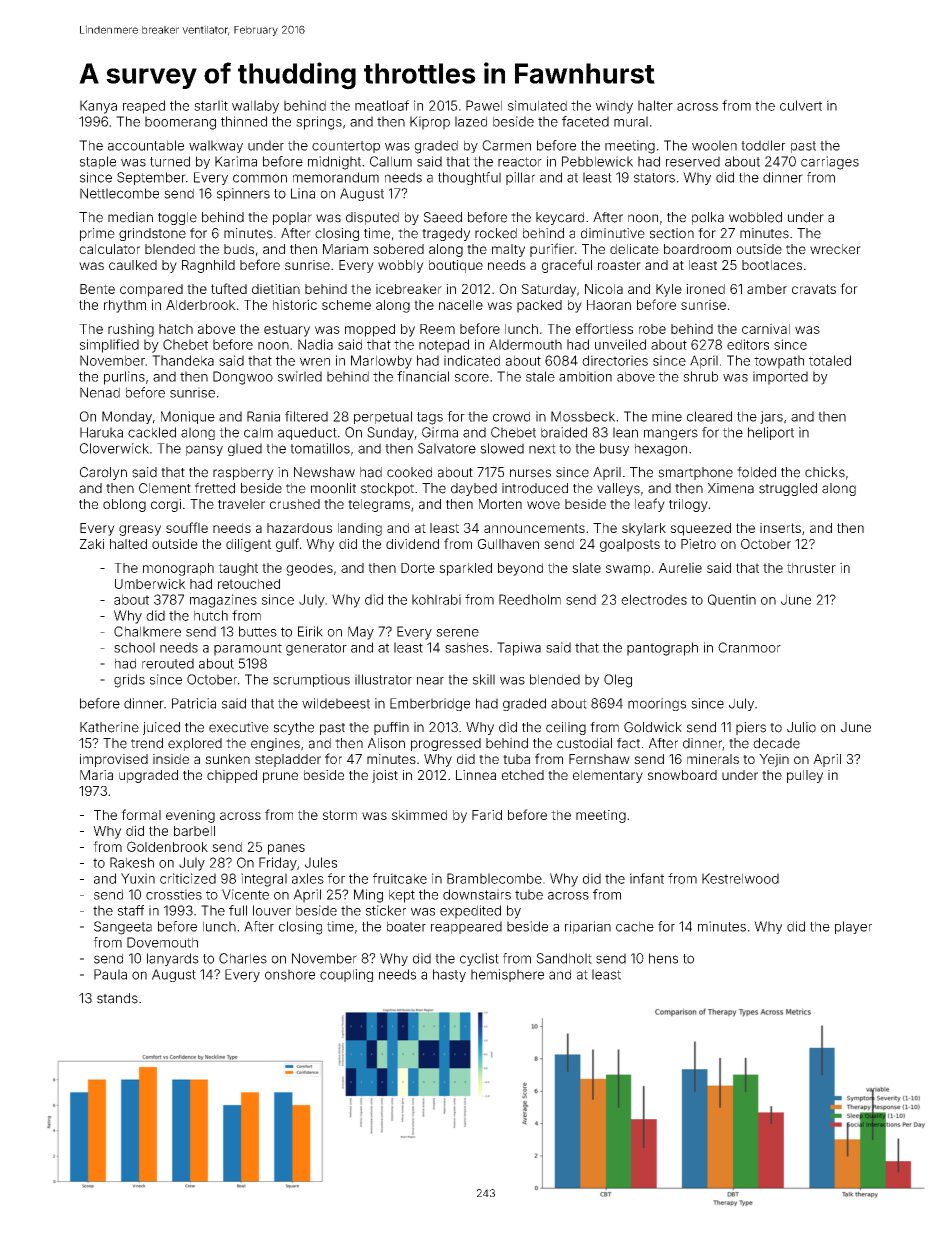 Image resolution: width=952 pixels, height=1233 pixels. I want to click on stands, so click(117, 998).
